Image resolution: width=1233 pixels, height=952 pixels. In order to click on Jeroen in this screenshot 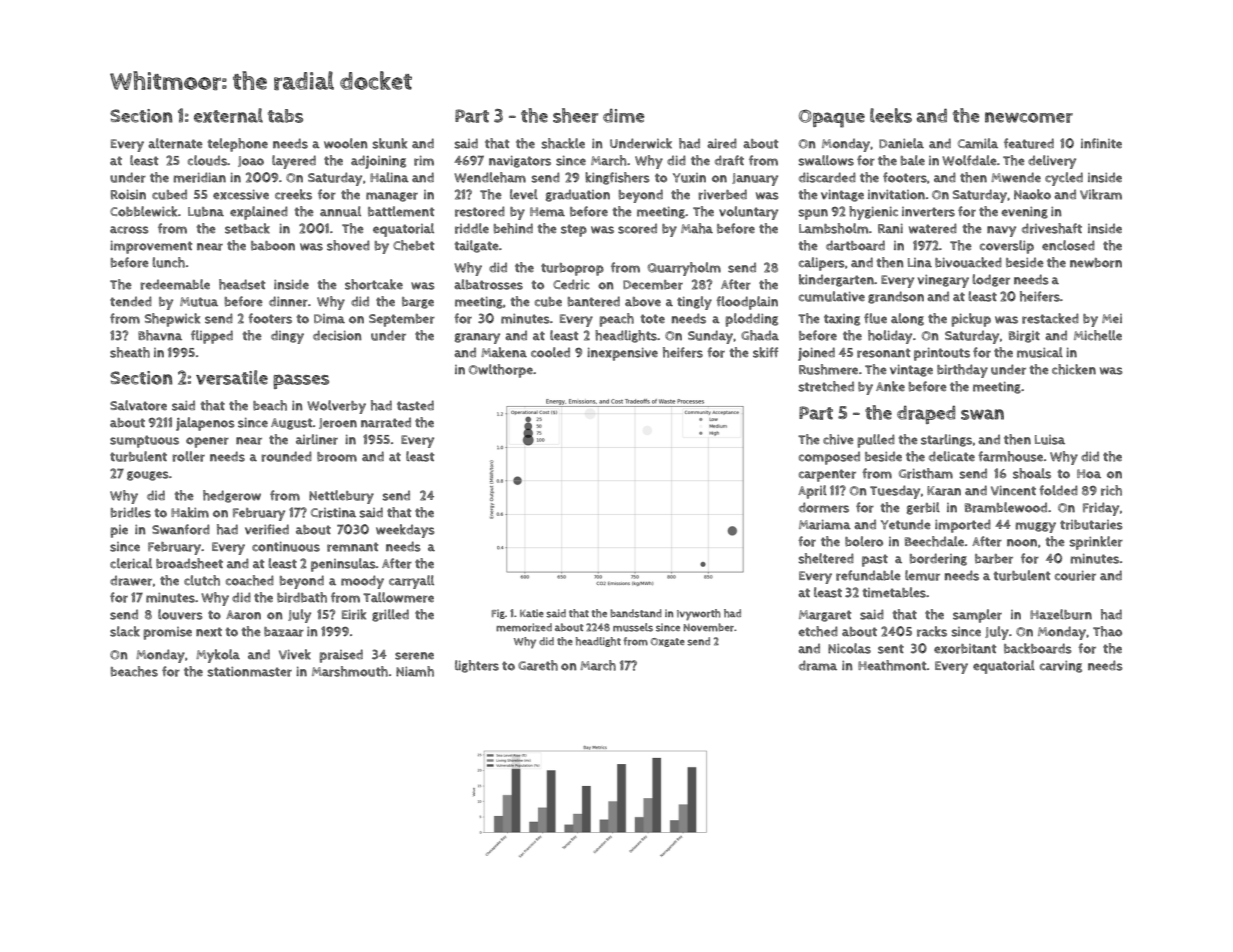, I will do `click(338, 423)`.
